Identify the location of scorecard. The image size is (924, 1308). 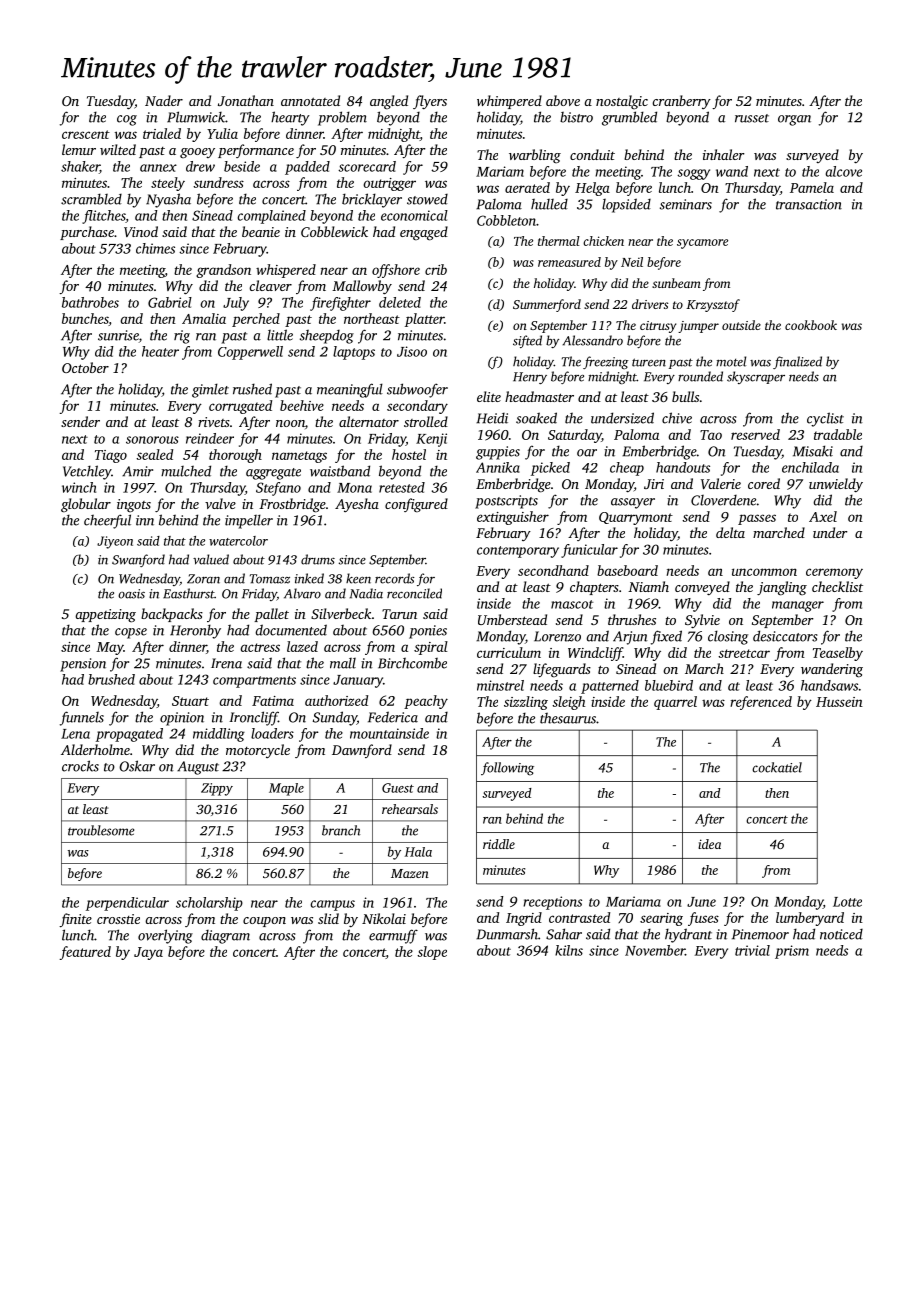
(367, 166).
